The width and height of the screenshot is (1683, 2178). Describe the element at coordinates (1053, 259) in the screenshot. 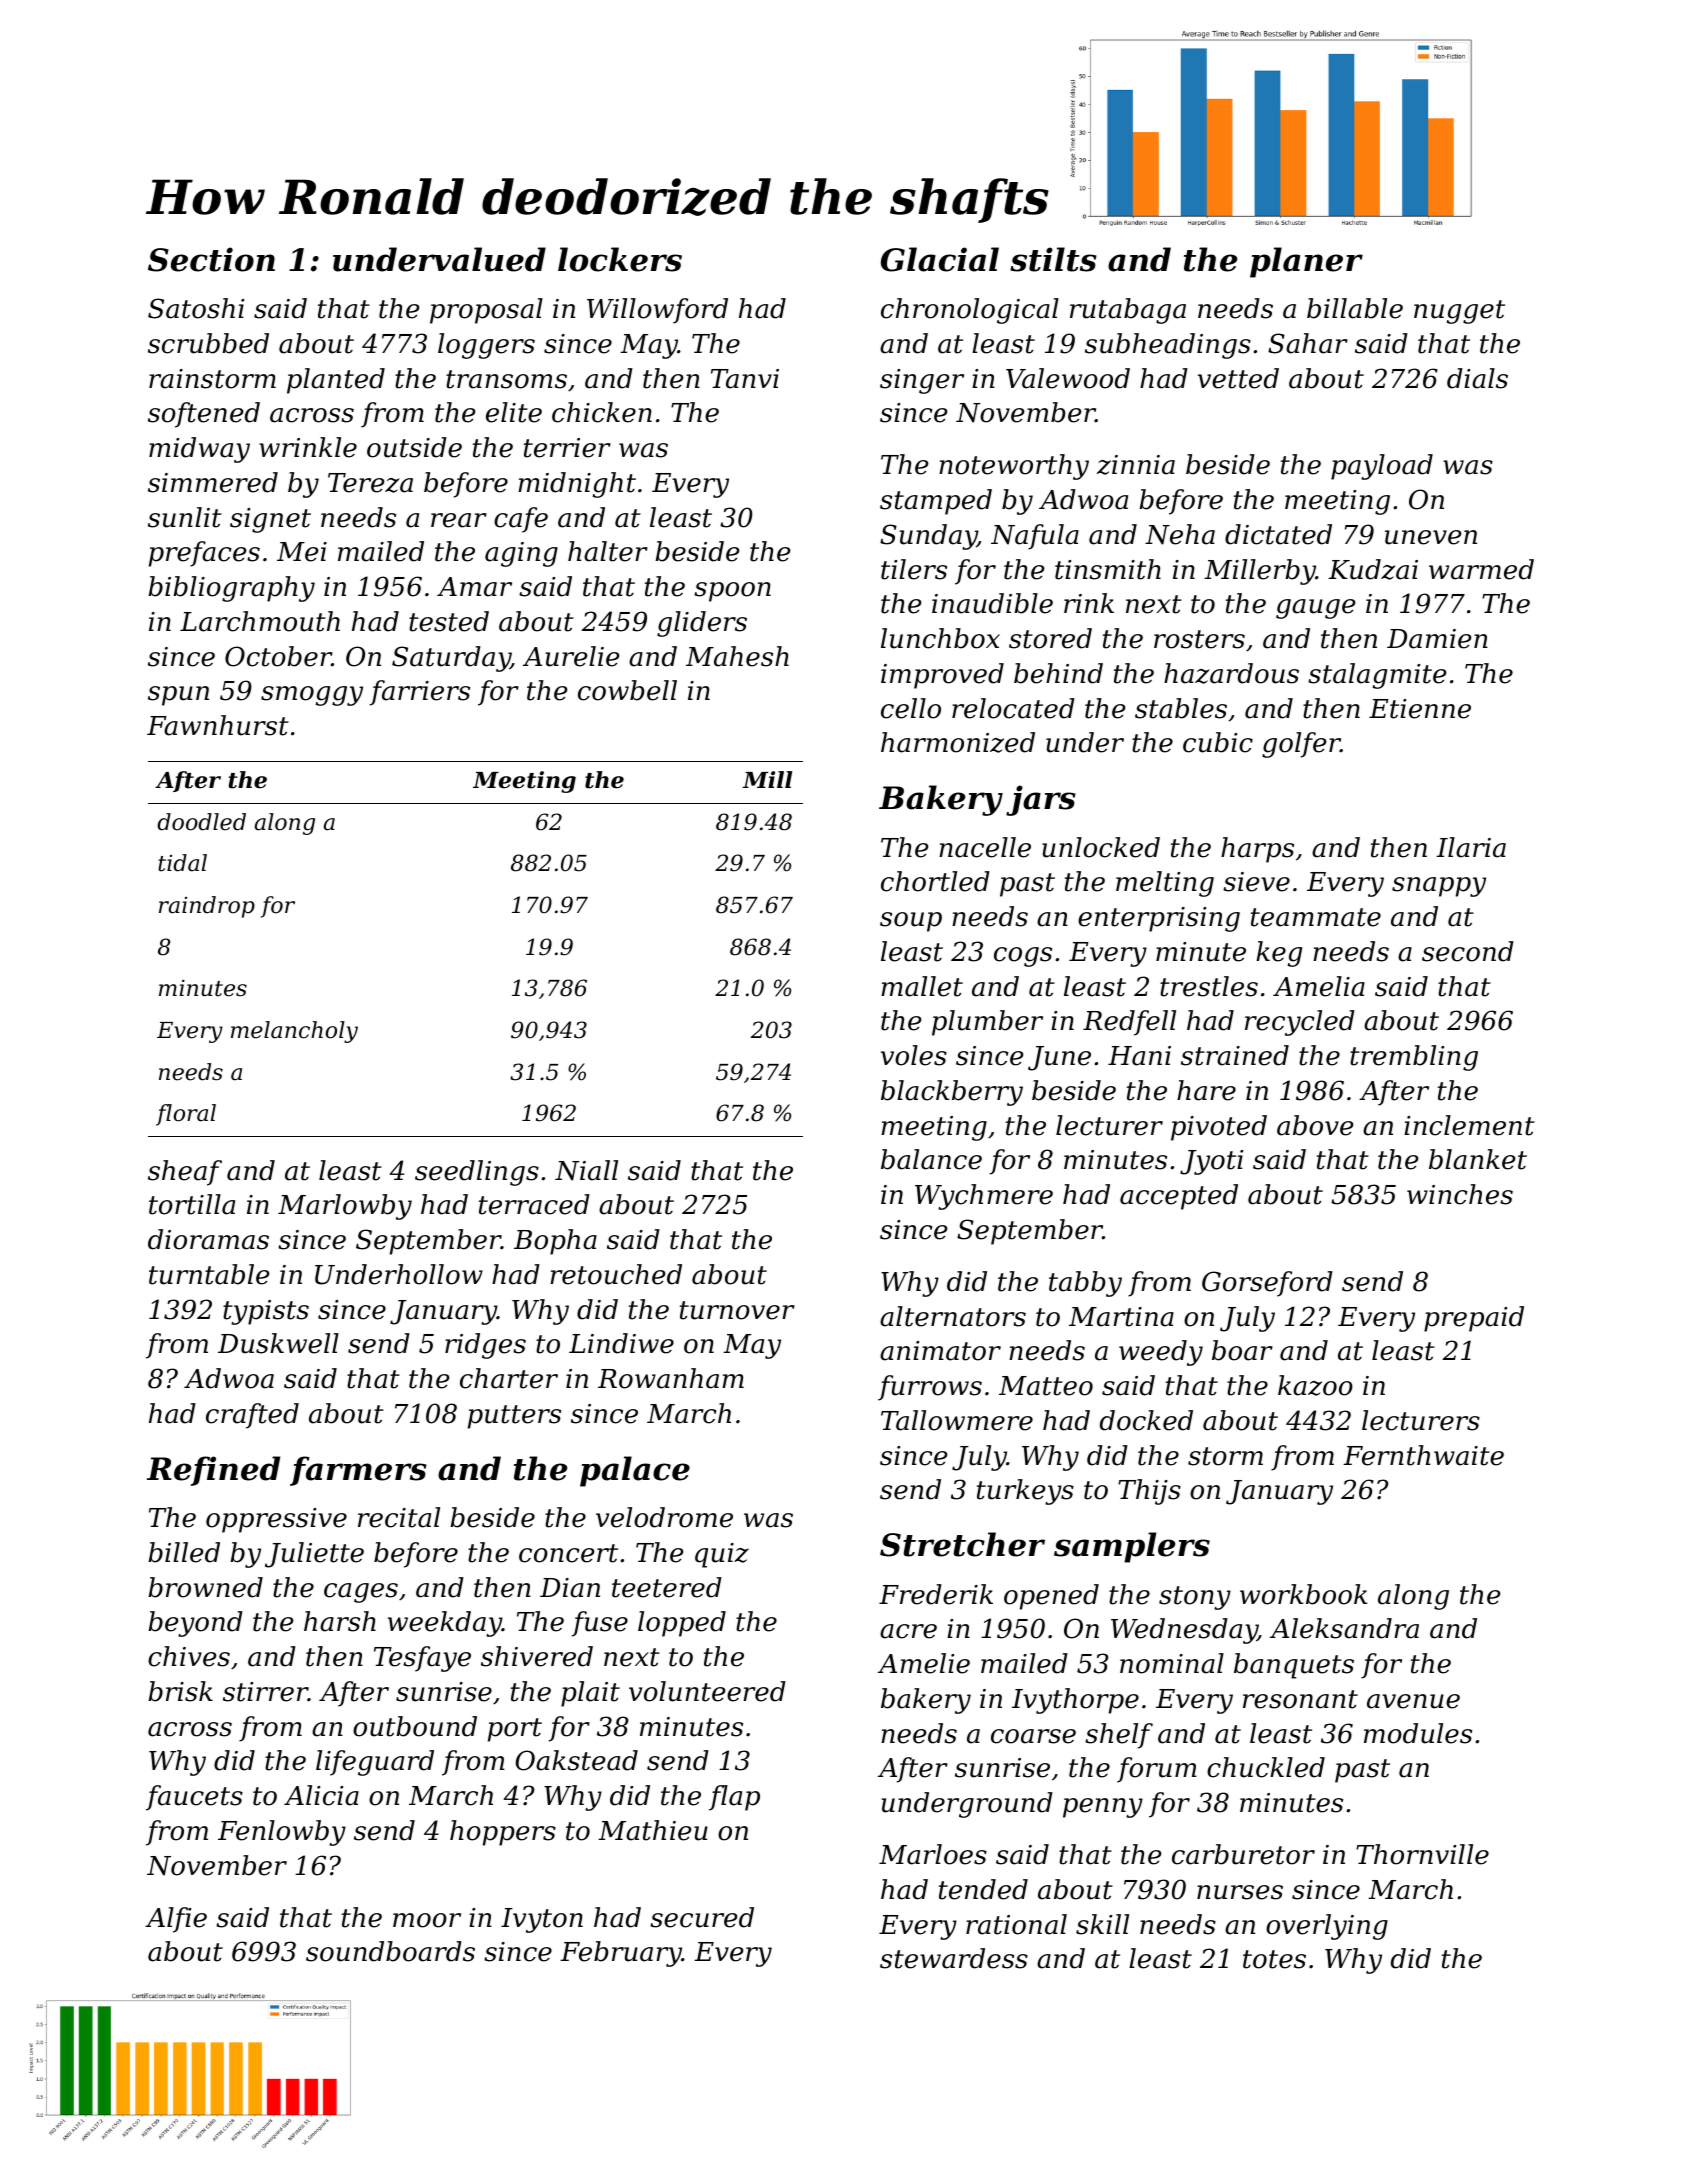

I see `stilts` at that location.
